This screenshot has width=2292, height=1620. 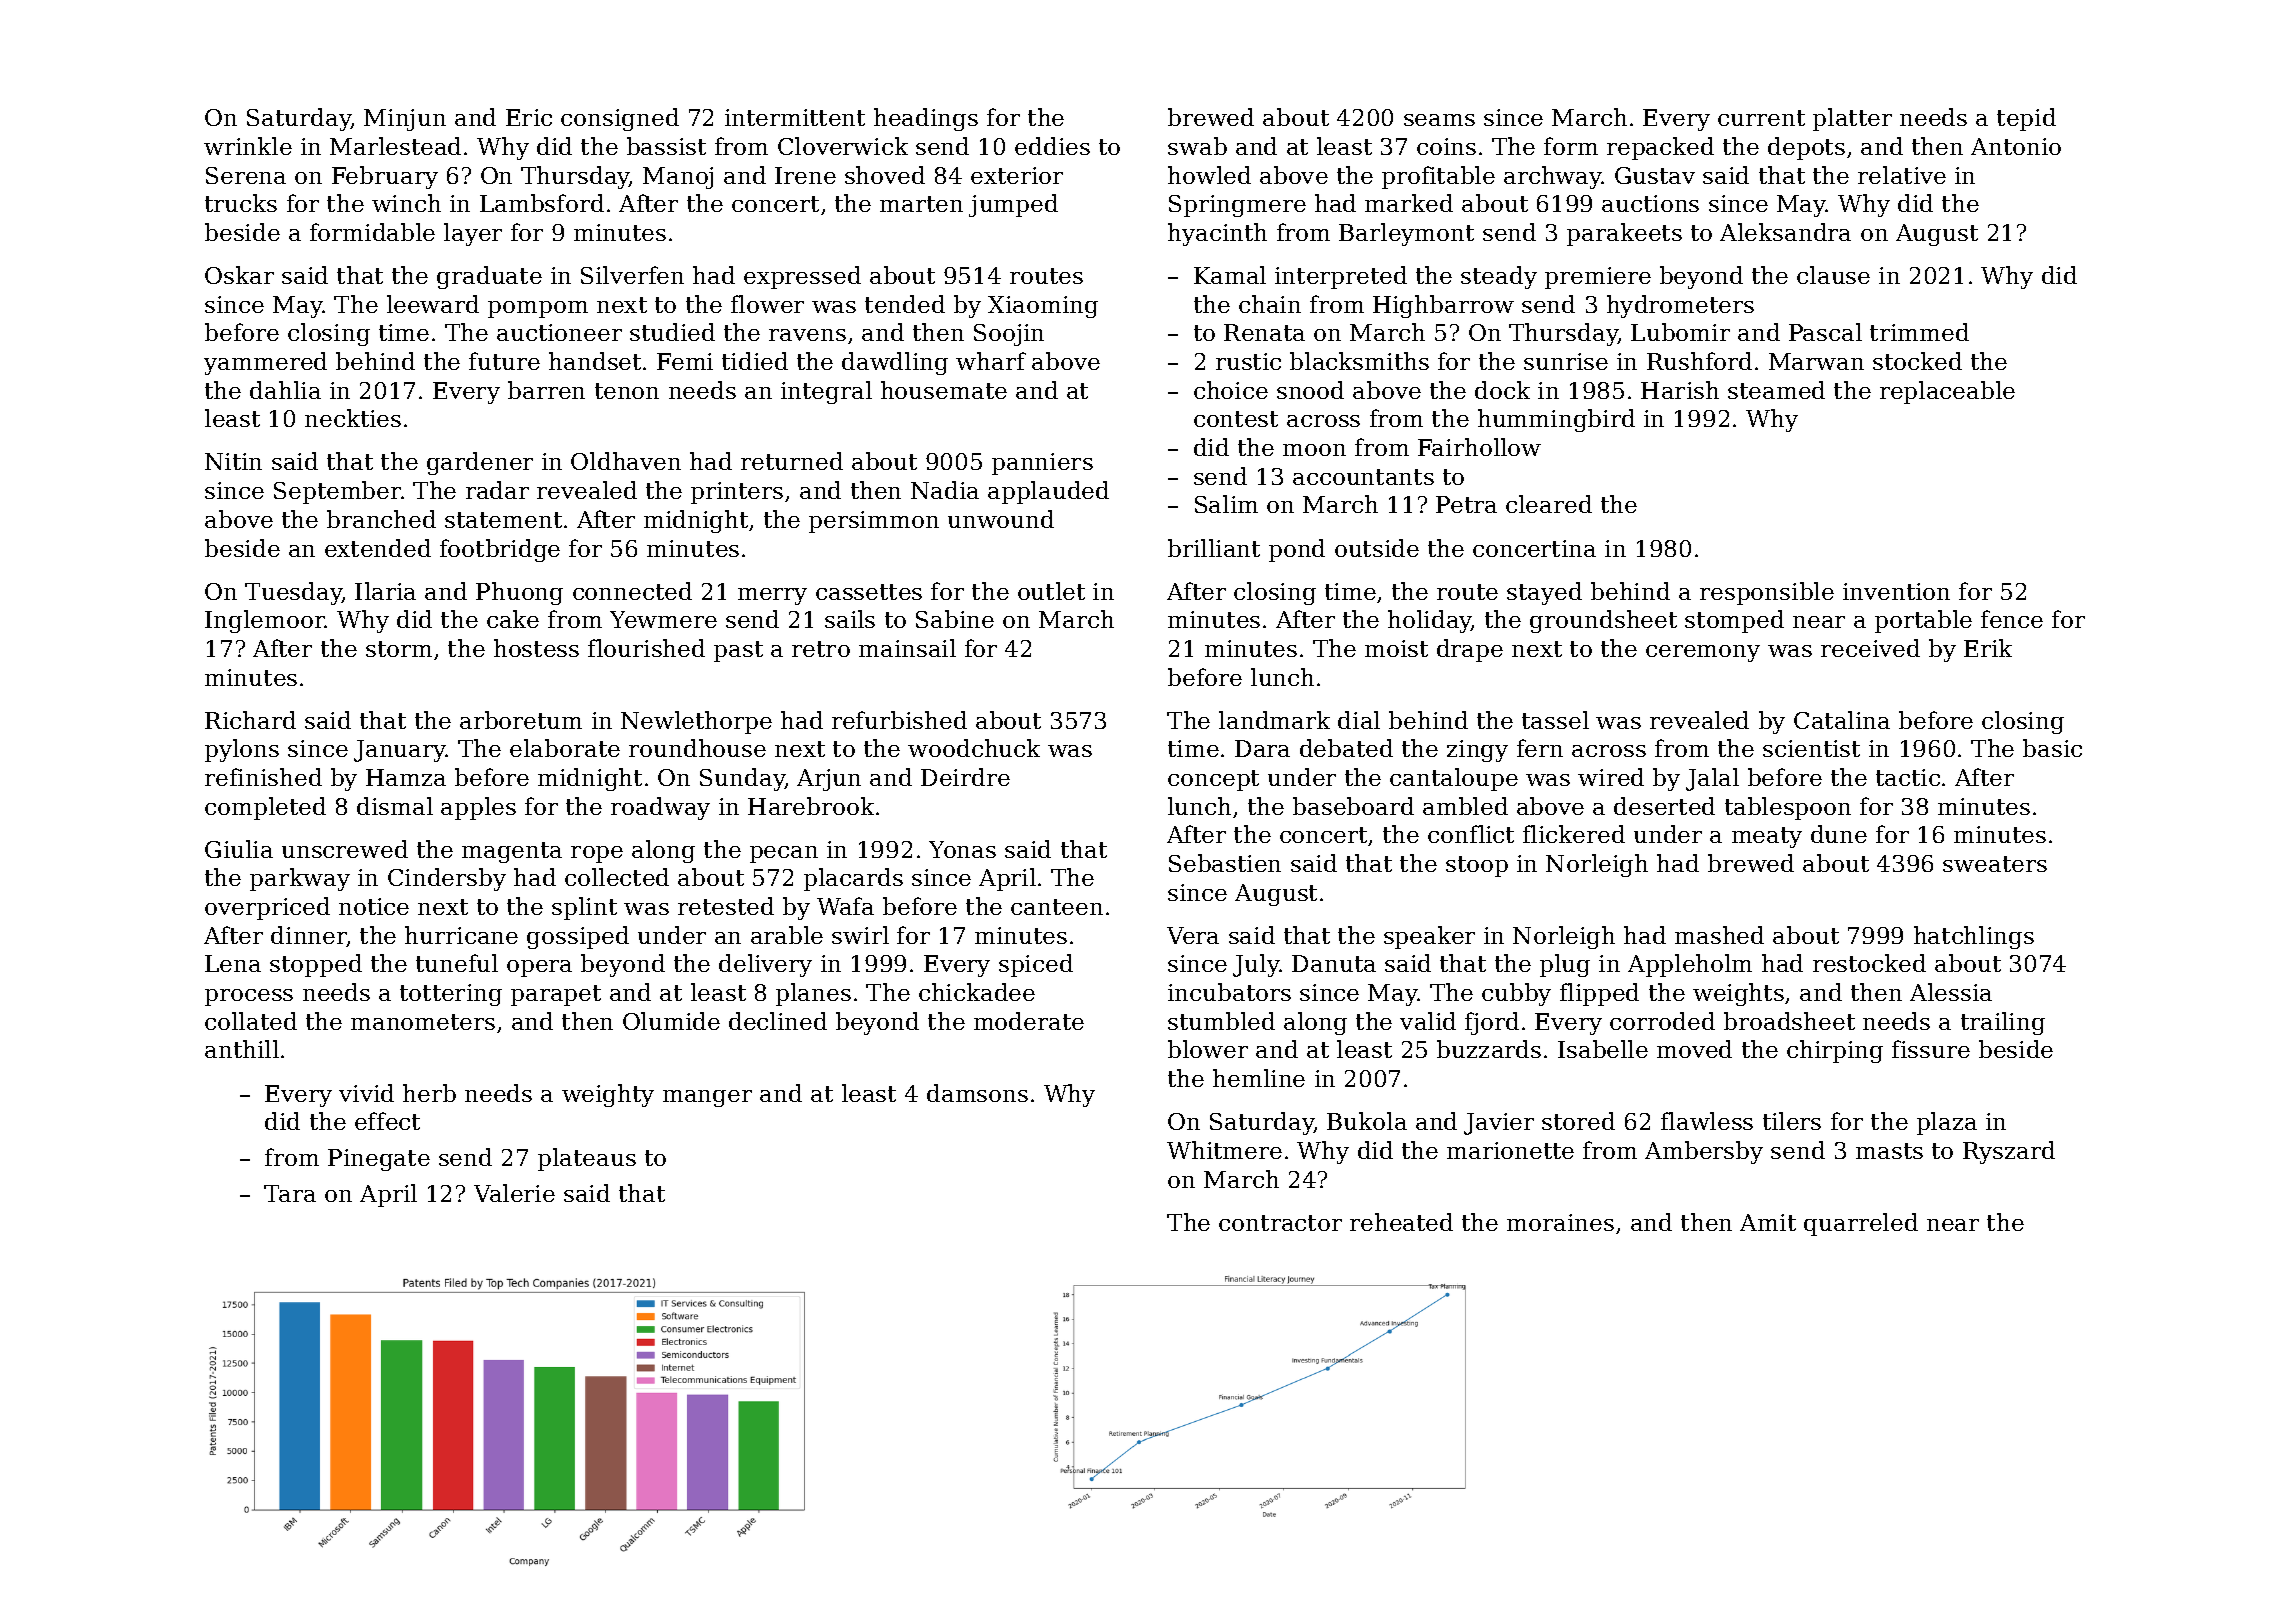 I want to click on weights, so click(x=1738, y=994).
